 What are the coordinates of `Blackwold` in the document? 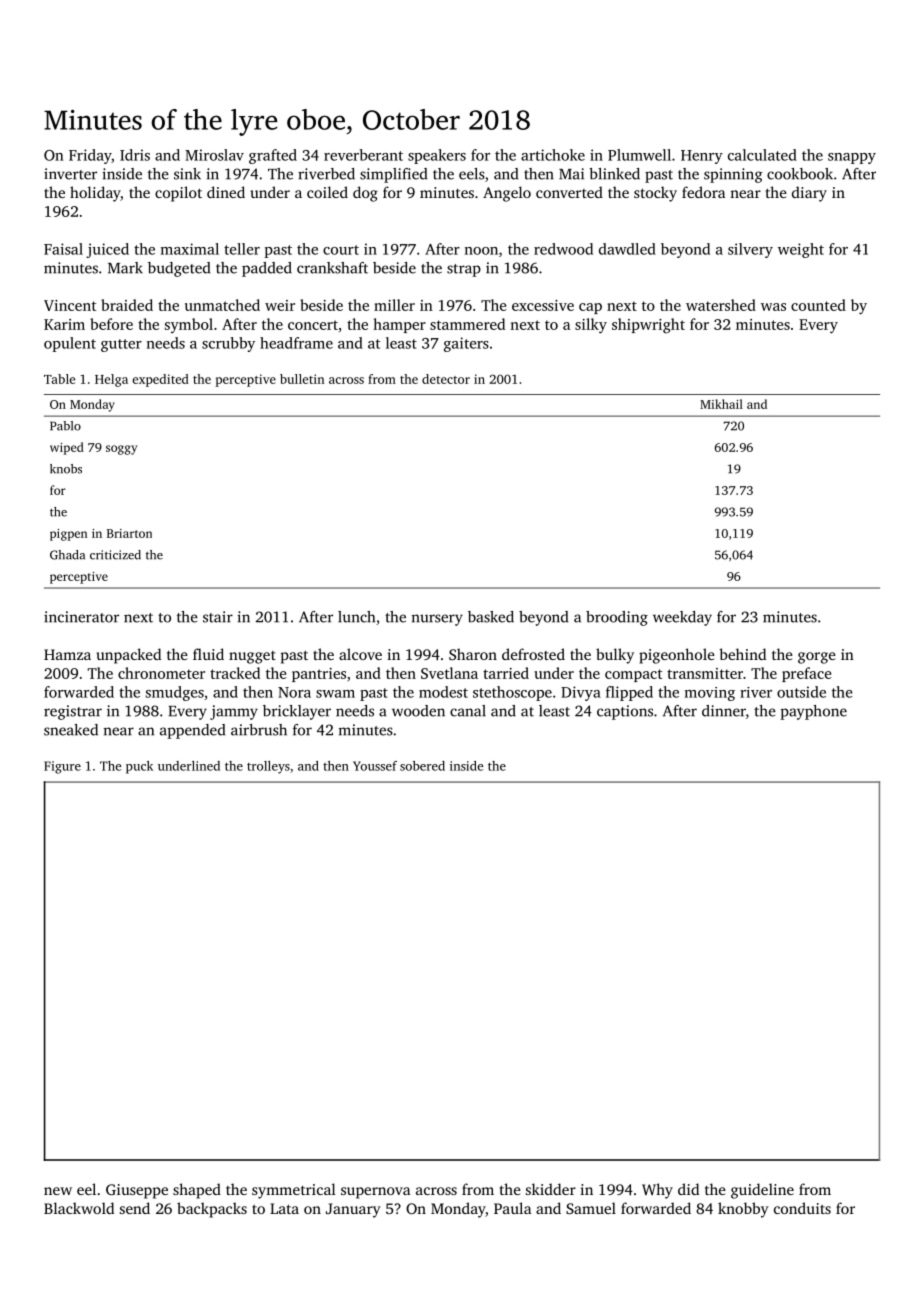 It's located at (79, 1208).
